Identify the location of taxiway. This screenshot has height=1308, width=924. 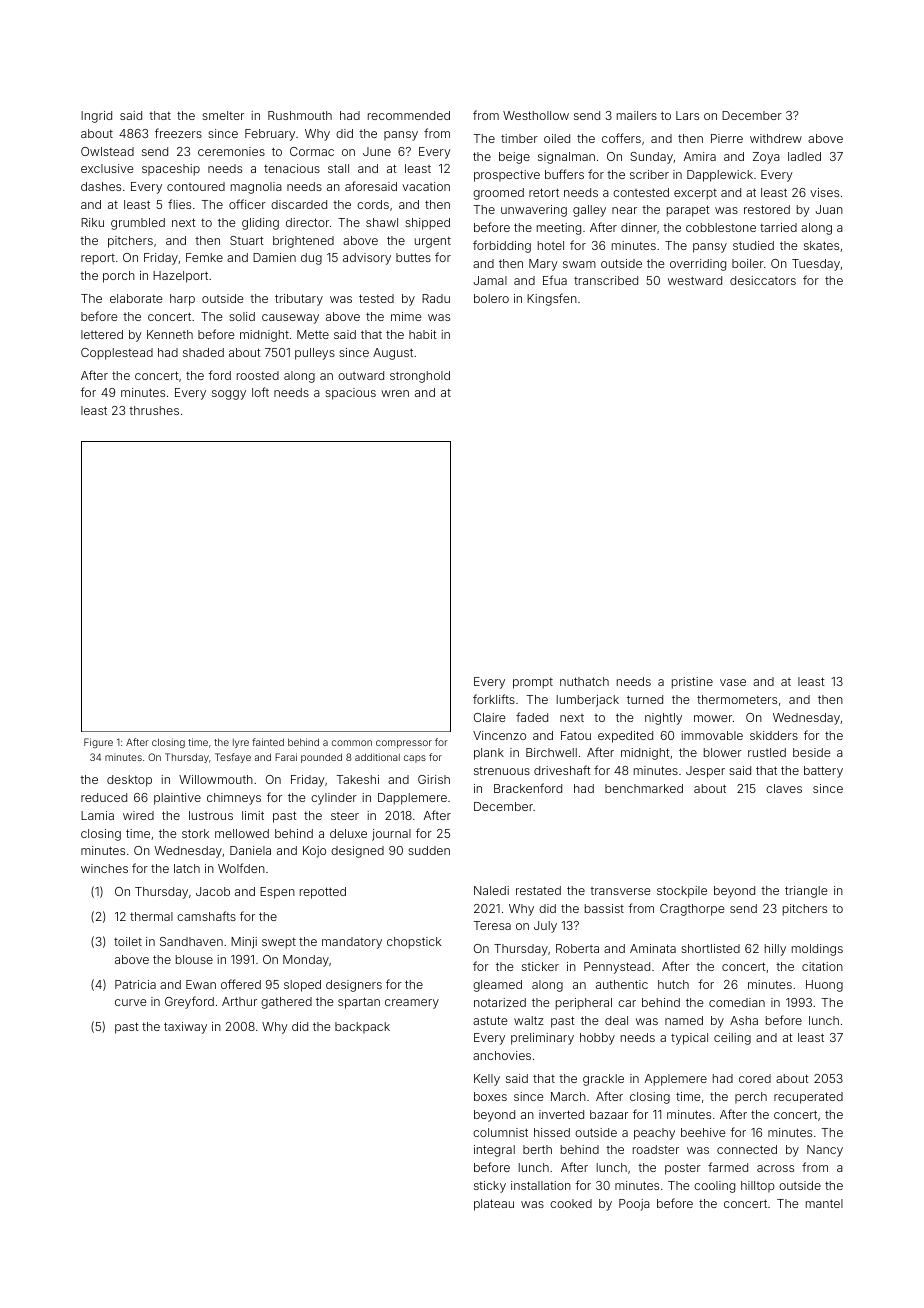
(185, 1028).
